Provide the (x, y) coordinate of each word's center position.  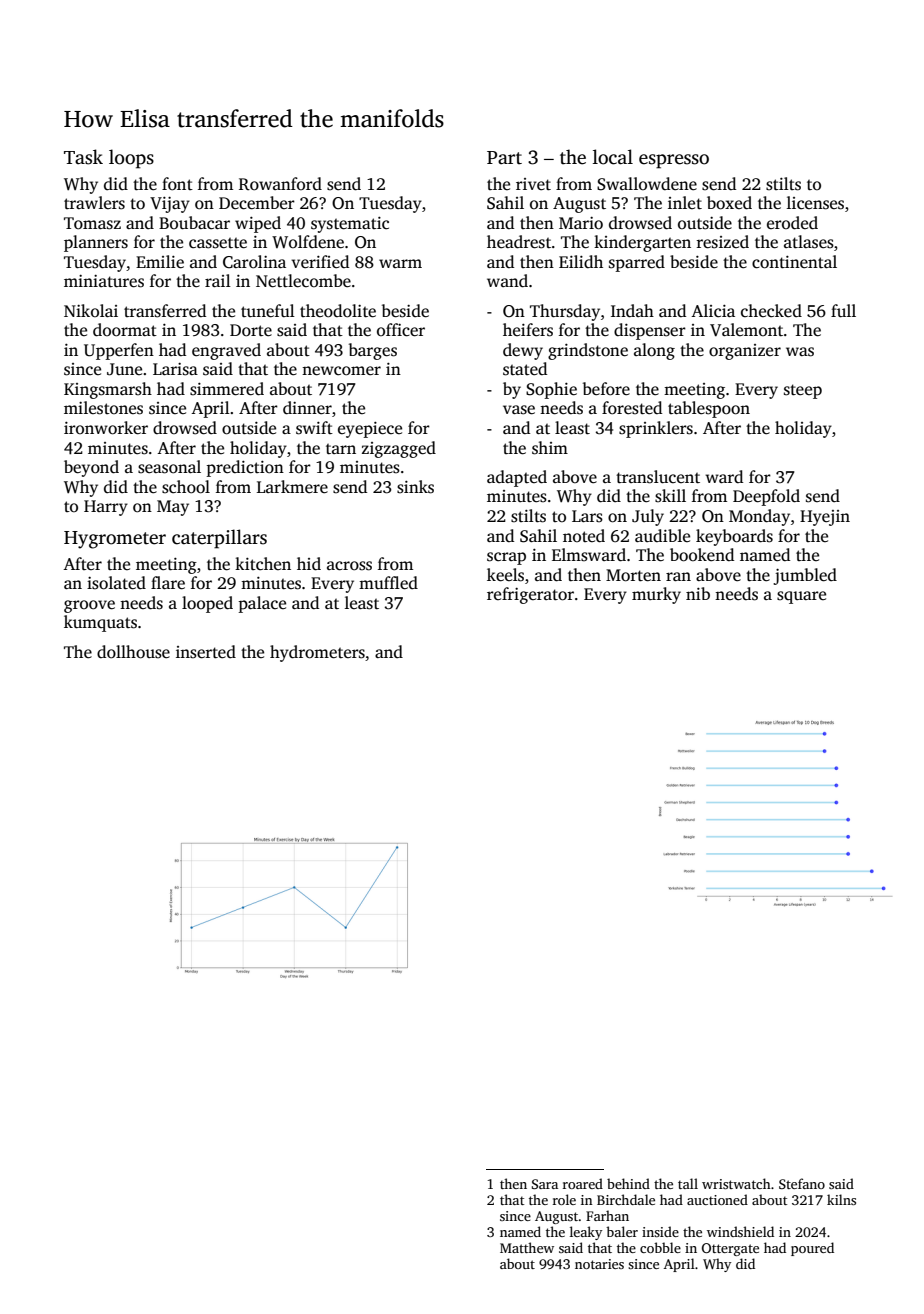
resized (723, 242)
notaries (599, 1264)
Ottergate (730, 1249)
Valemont (746, 330)
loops (131, 159)
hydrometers (317, 653)
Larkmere (292, 487)
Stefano (802, 1183)
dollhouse (133, 652)
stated (525, 369)
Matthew (527, 1247)
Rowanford (280, 184)
